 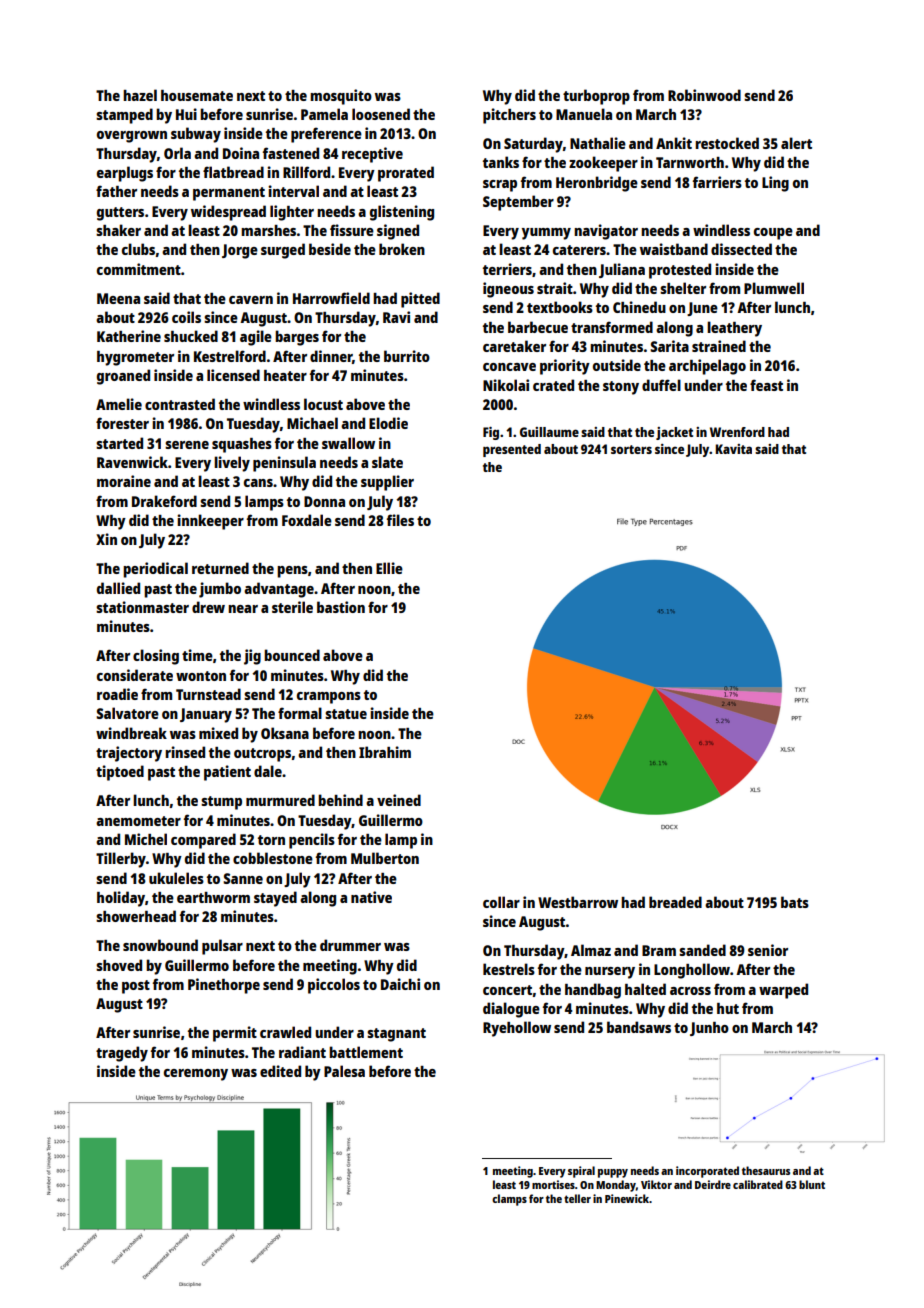 I want to click on across, so click(x=690, y=991).
